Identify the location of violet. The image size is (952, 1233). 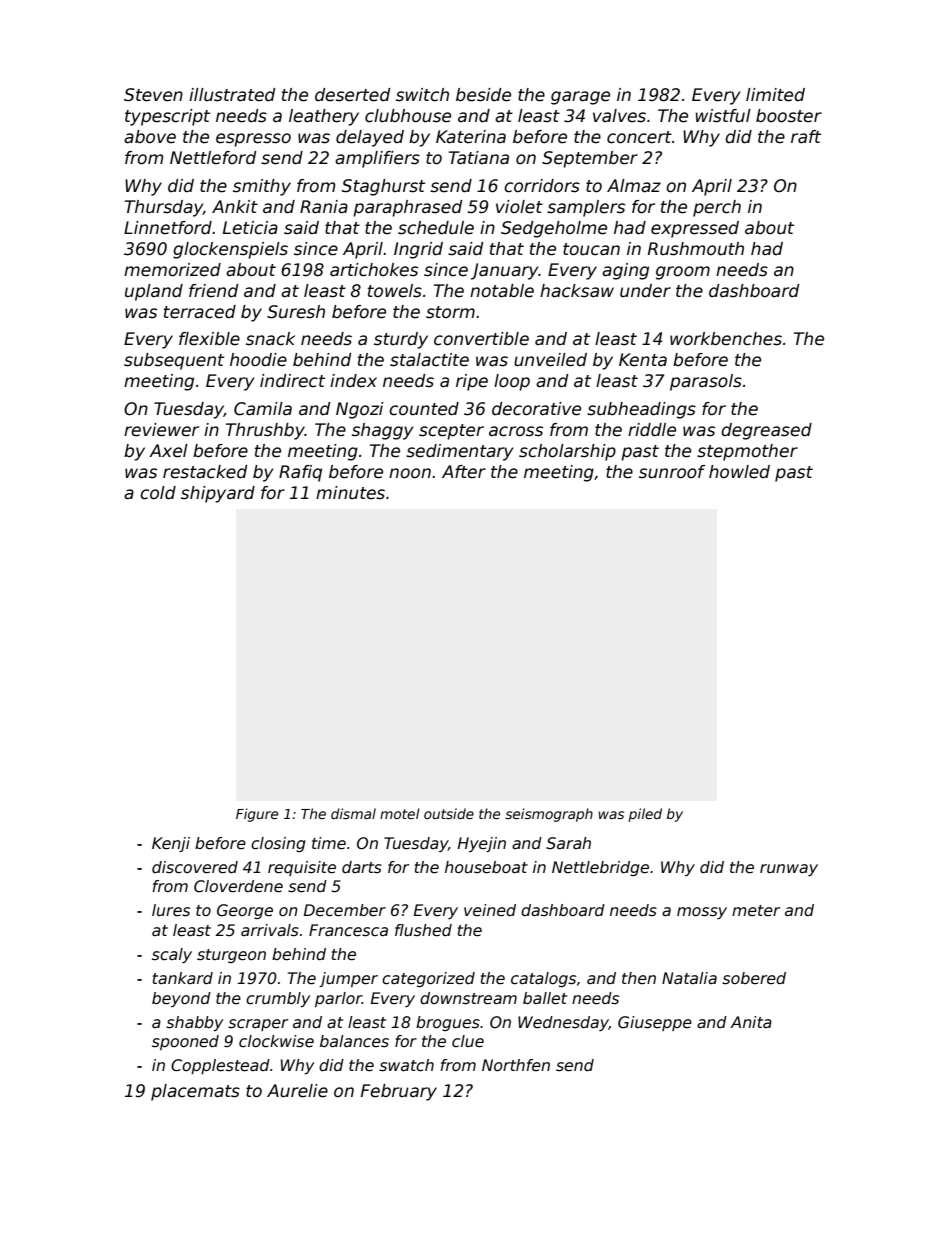
(519, 207).
